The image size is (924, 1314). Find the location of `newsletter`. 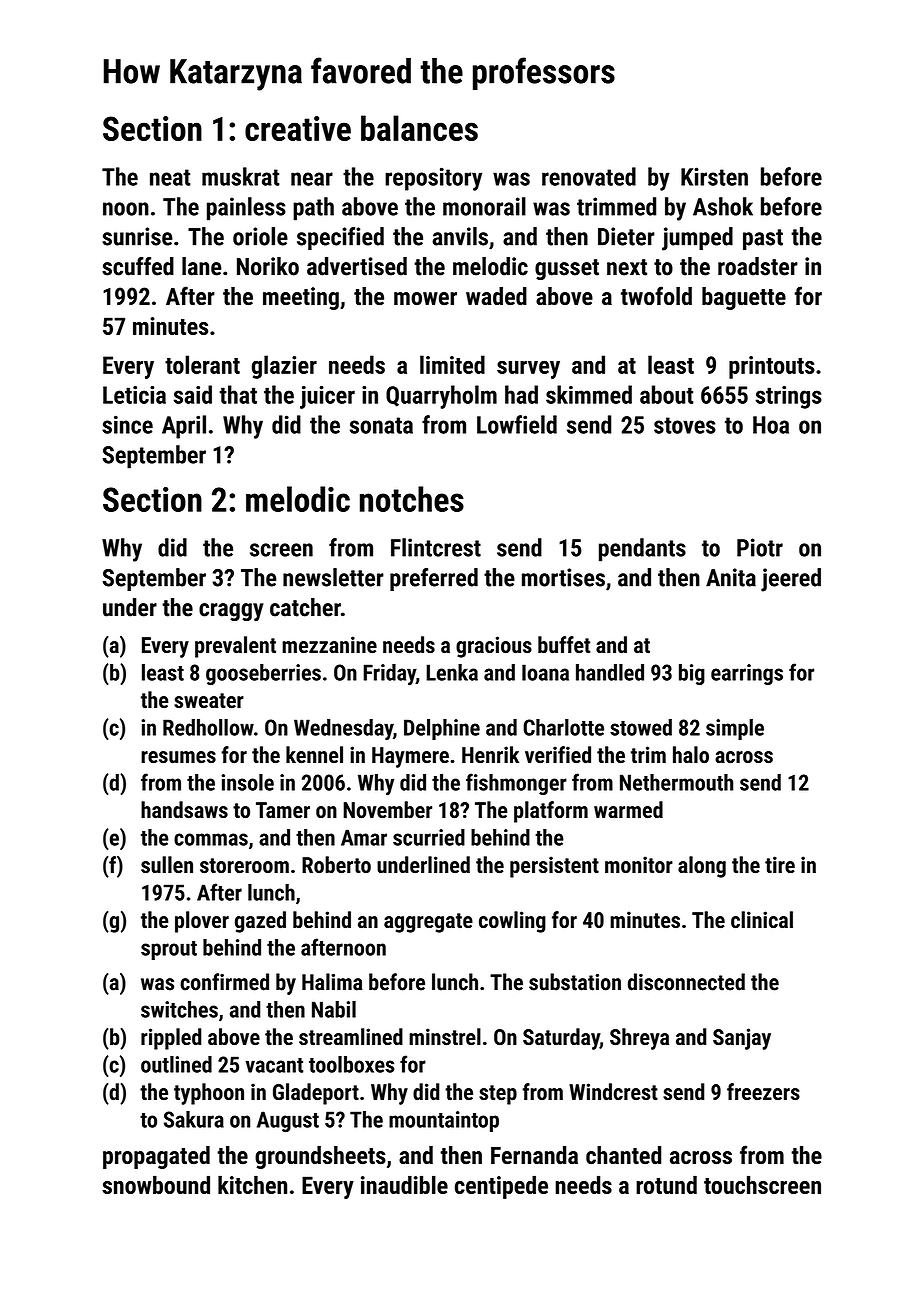

newsletter is located at coordinates (333, 577).
